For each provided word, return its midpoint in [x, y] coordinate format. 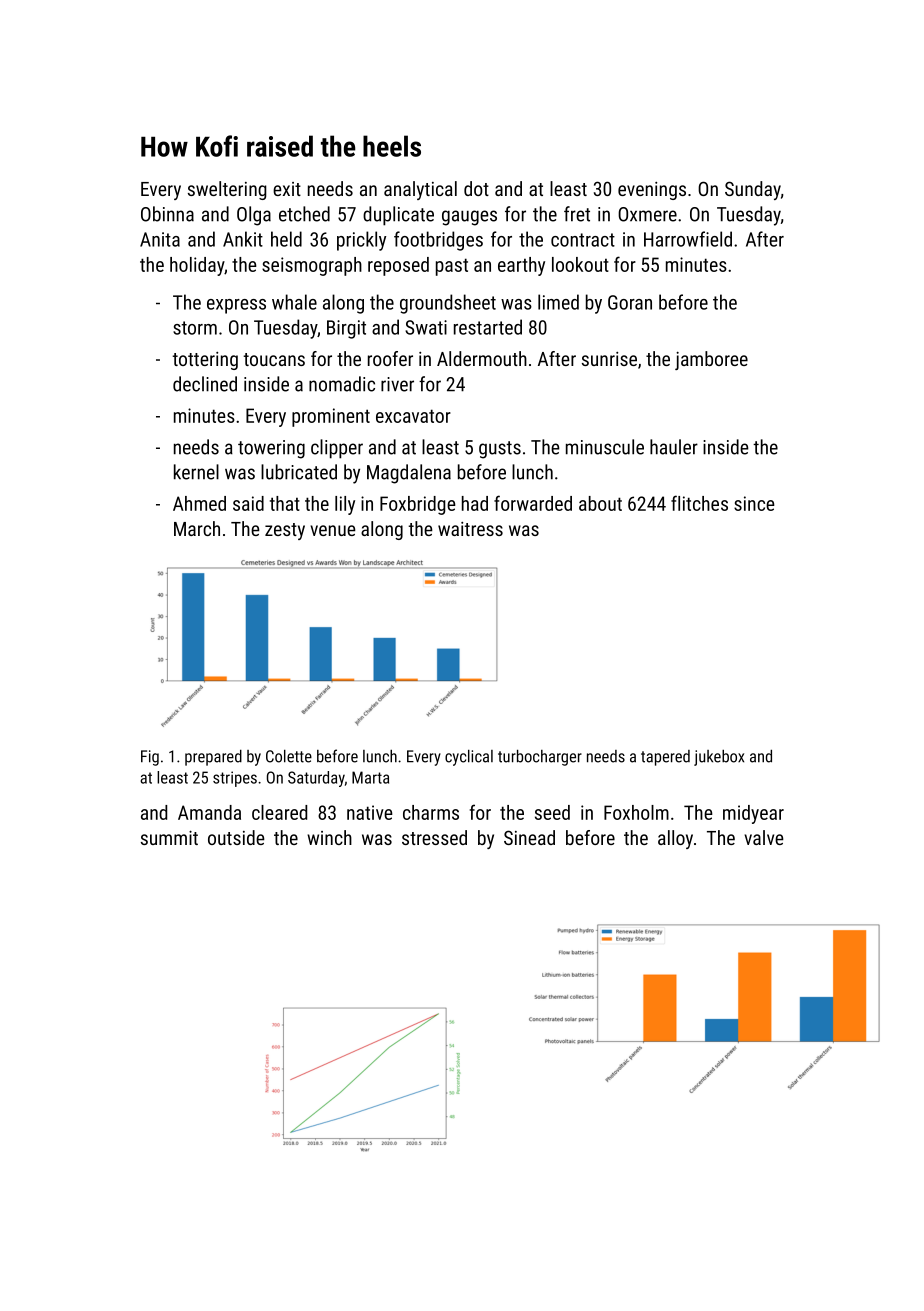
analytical [420, 190]
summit [169, 837]
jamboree [711, 360]
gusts [500, 450]
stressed [434, 837]
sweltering [227, 190]
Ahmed [199, 503]
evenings [652, 191]
